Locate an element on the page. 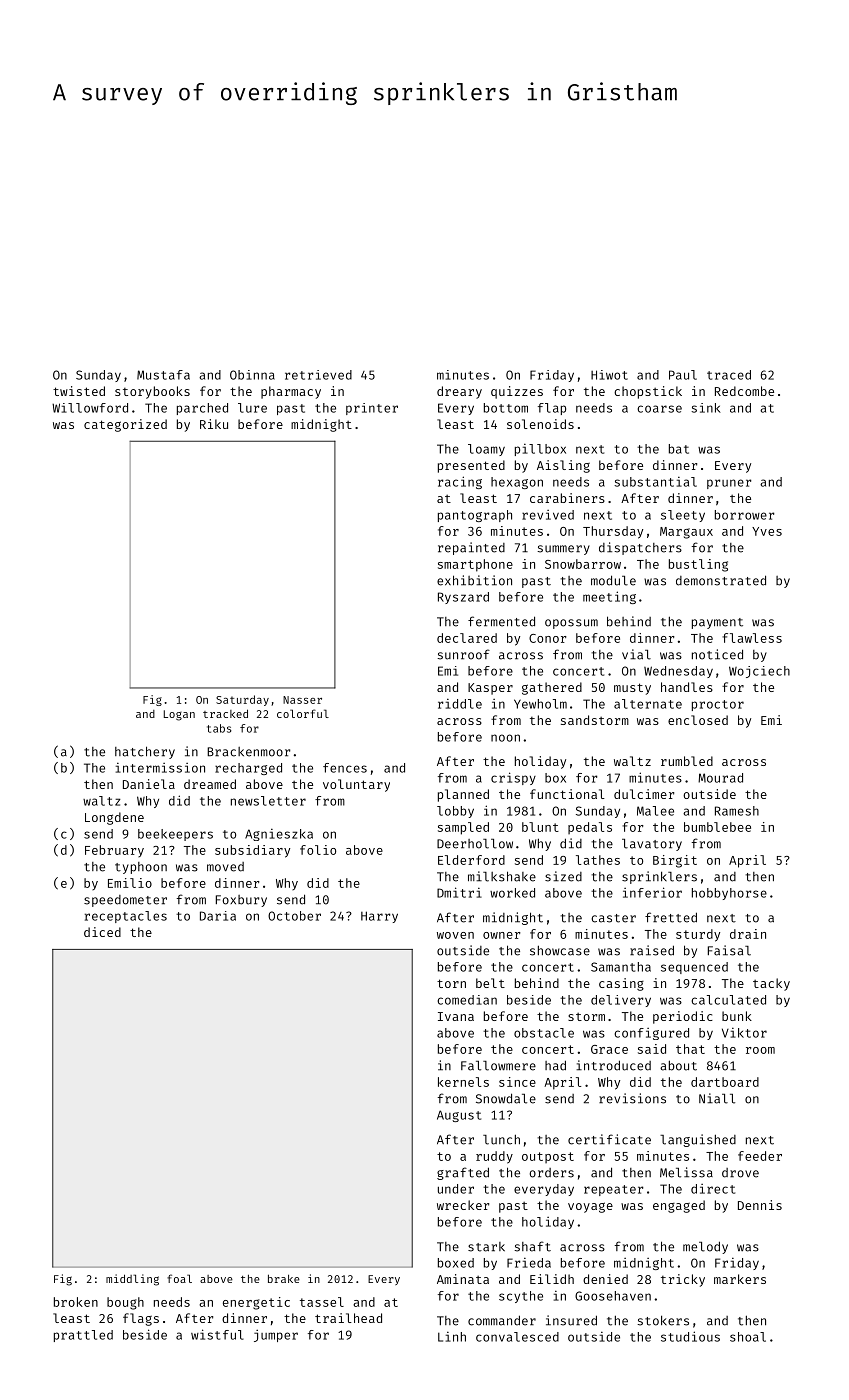 This document has height=1400, width=849. diced is located at coordinates (102, 932).
